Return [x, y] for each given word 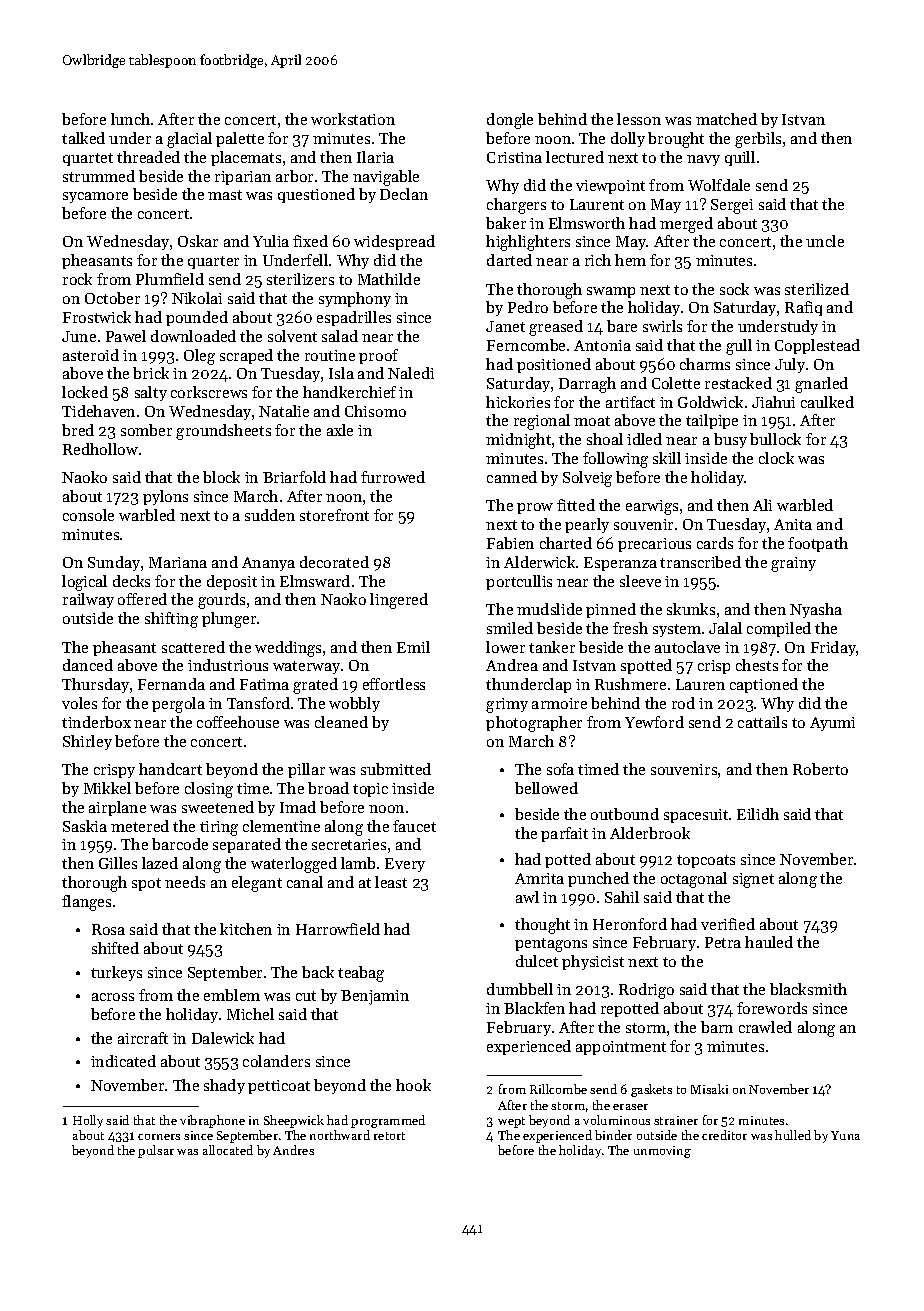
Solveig [587, 479]
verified [728, 924]
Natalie [284, 411]
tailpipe [712, 421]
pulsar [156, 1151]
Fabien [510, 543]
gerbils [758, 140]
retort [389, 1136]
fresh [630, 628]
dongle [510, 121]
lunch [130, 119]
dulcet [537, 961]
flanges [86, 903]
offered [142, 599]
